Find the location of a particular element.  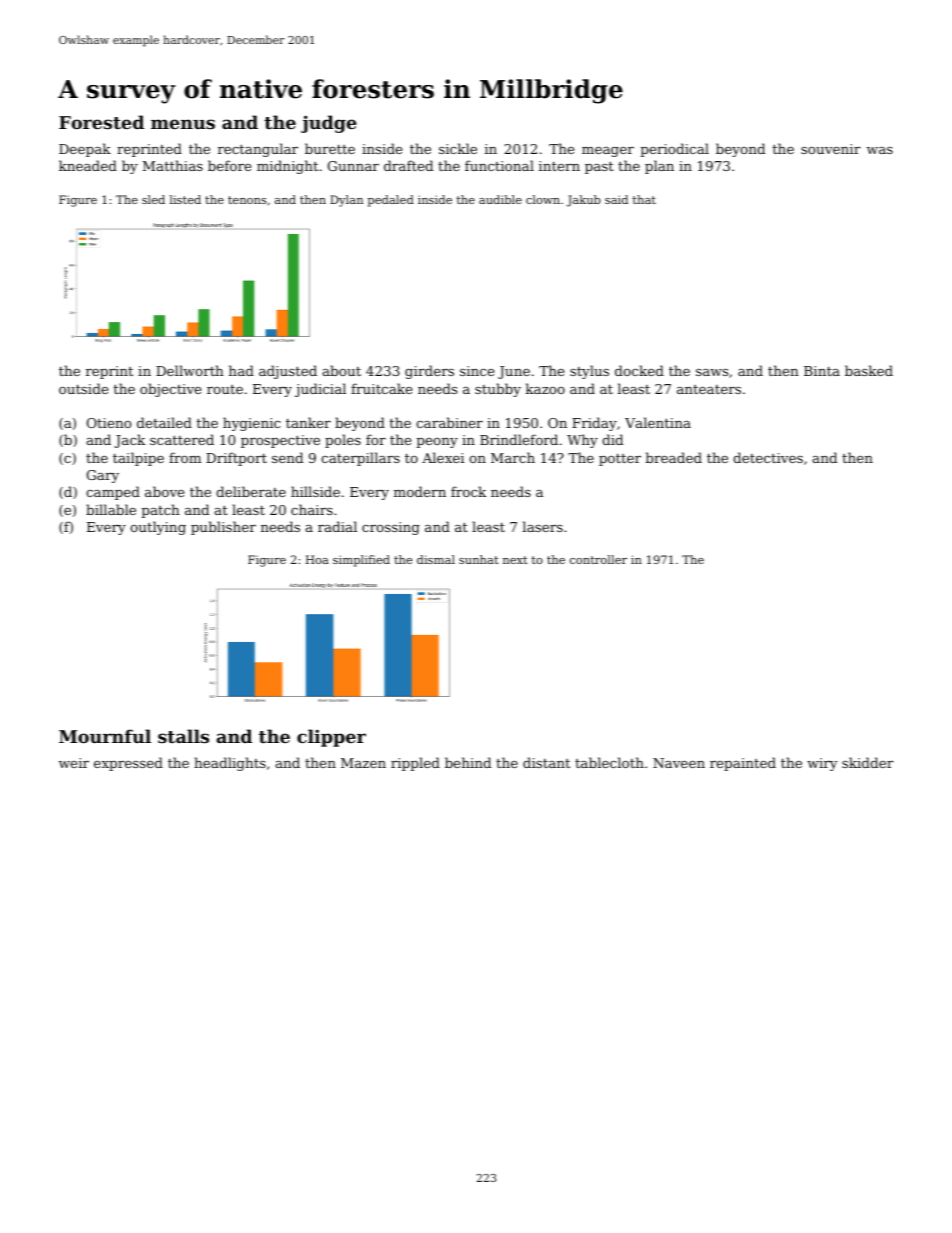

outlying is located at coordinates (158, 528).
